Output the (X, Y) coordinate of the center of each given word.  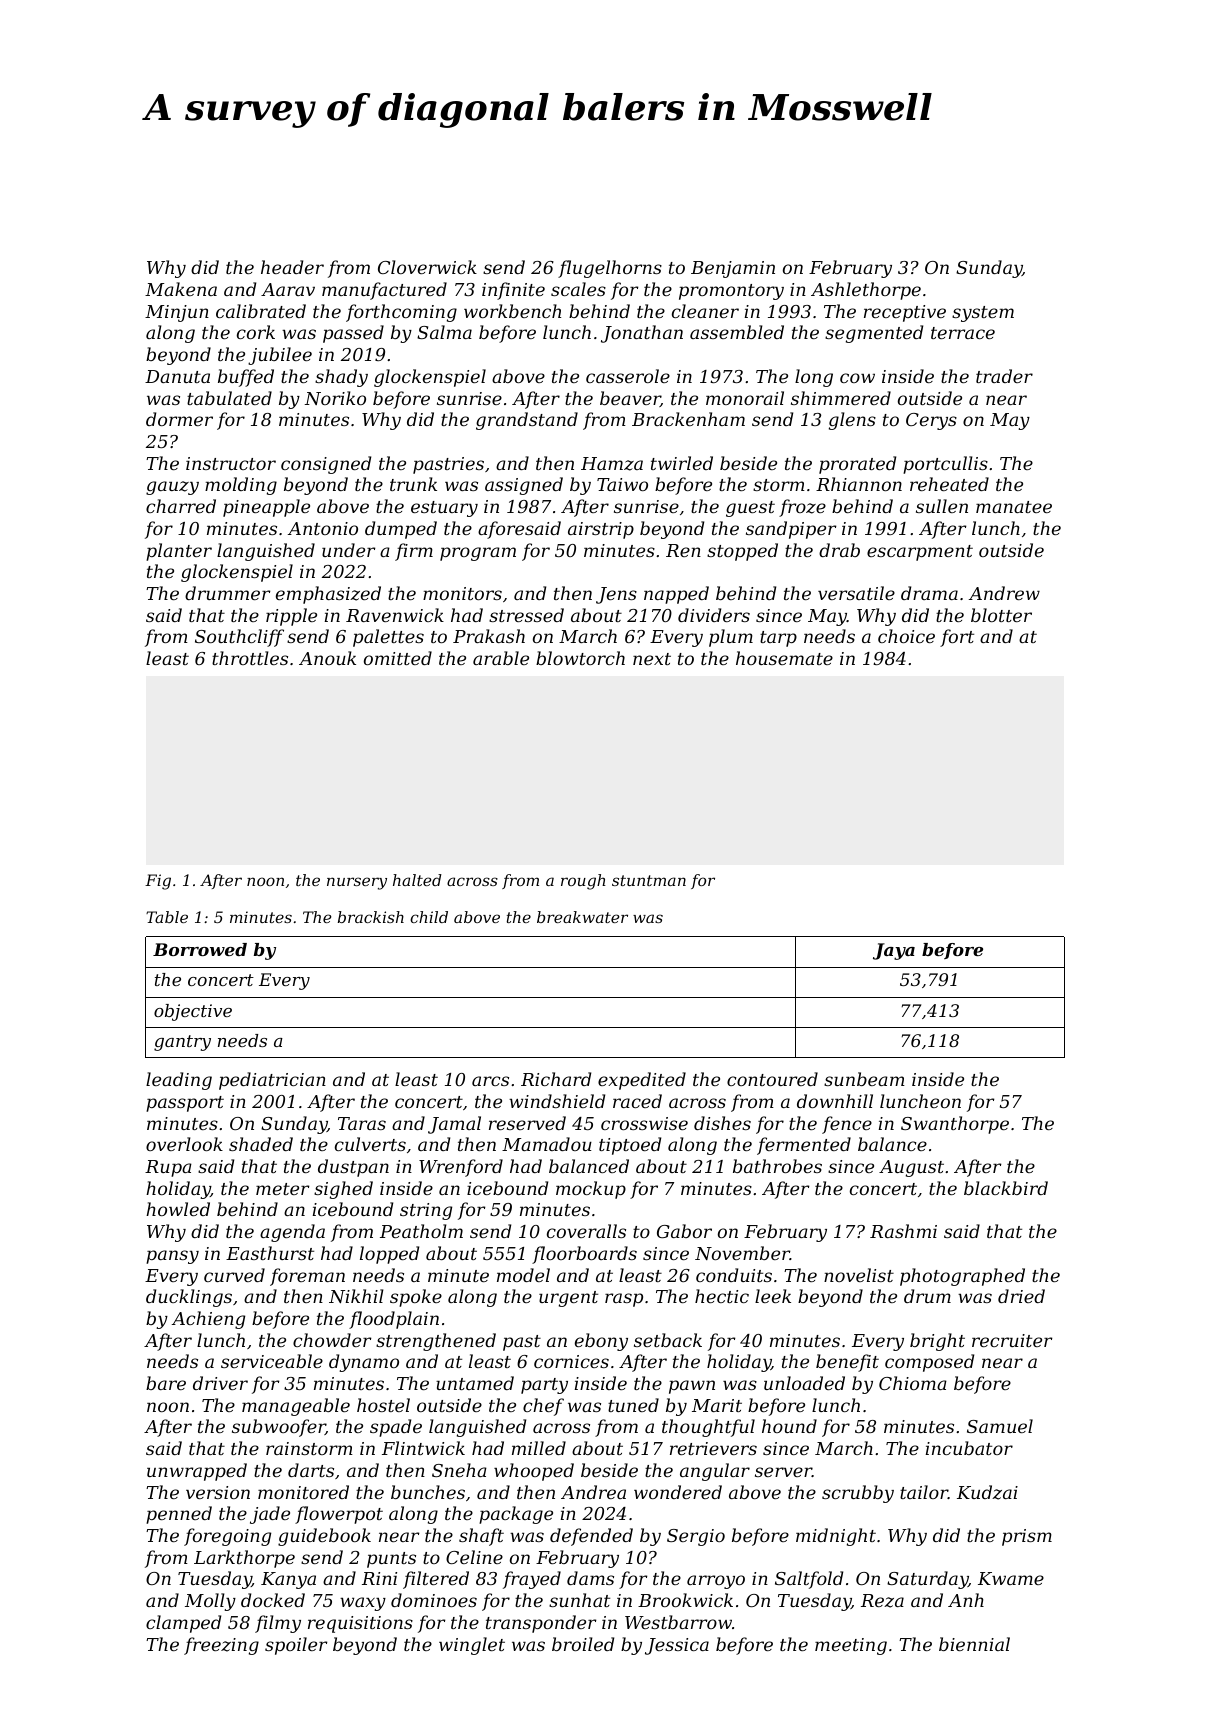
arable (501, 658)
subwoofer (278, 1428)
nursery (357, 883)
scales (578, 289)
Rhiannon (859, 484)
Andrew (1004, 593)
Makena (181, 289)
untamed (475, 1383)
